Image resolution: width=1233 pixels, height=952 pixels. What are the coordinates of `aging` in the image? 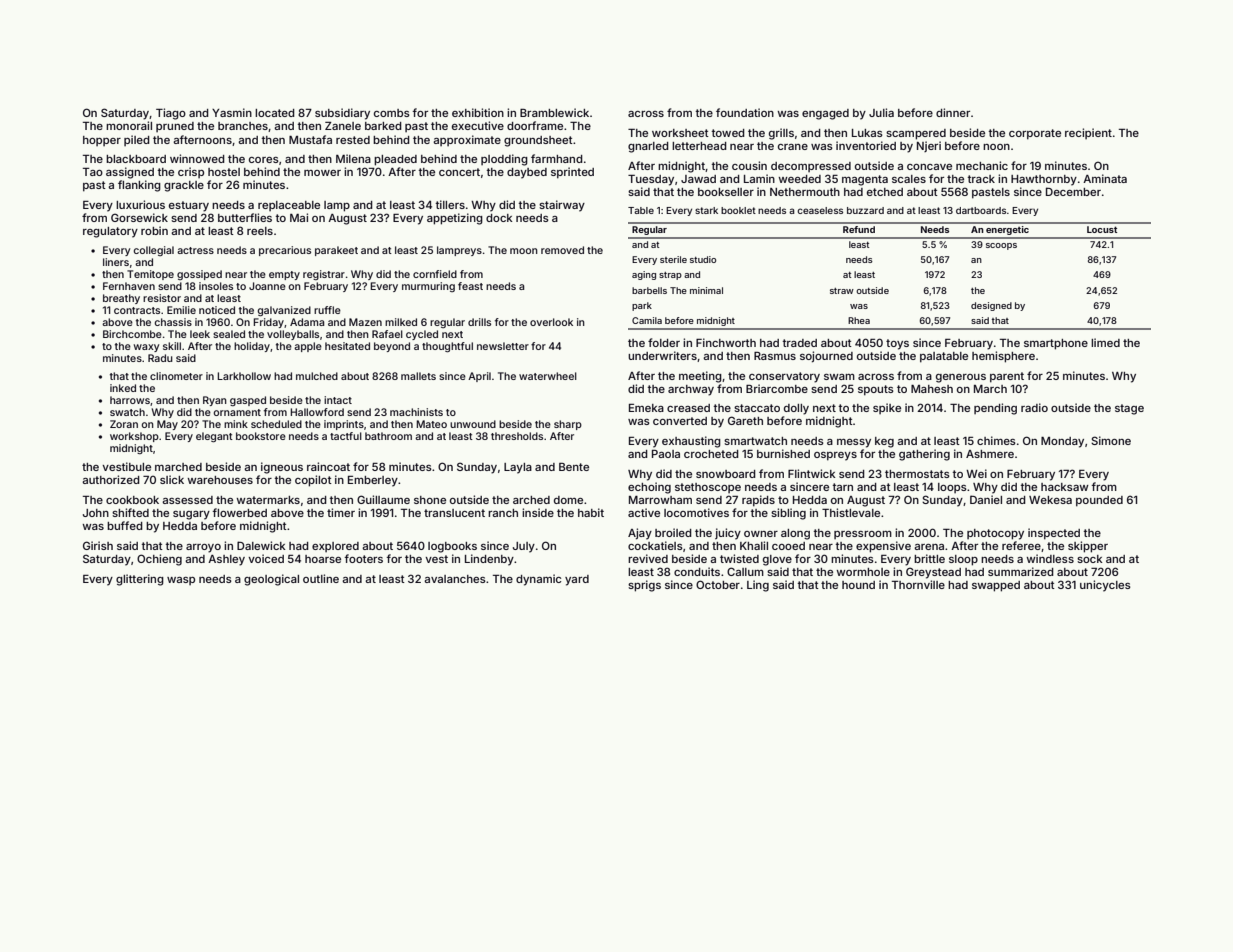 It's located at (644, 275).
